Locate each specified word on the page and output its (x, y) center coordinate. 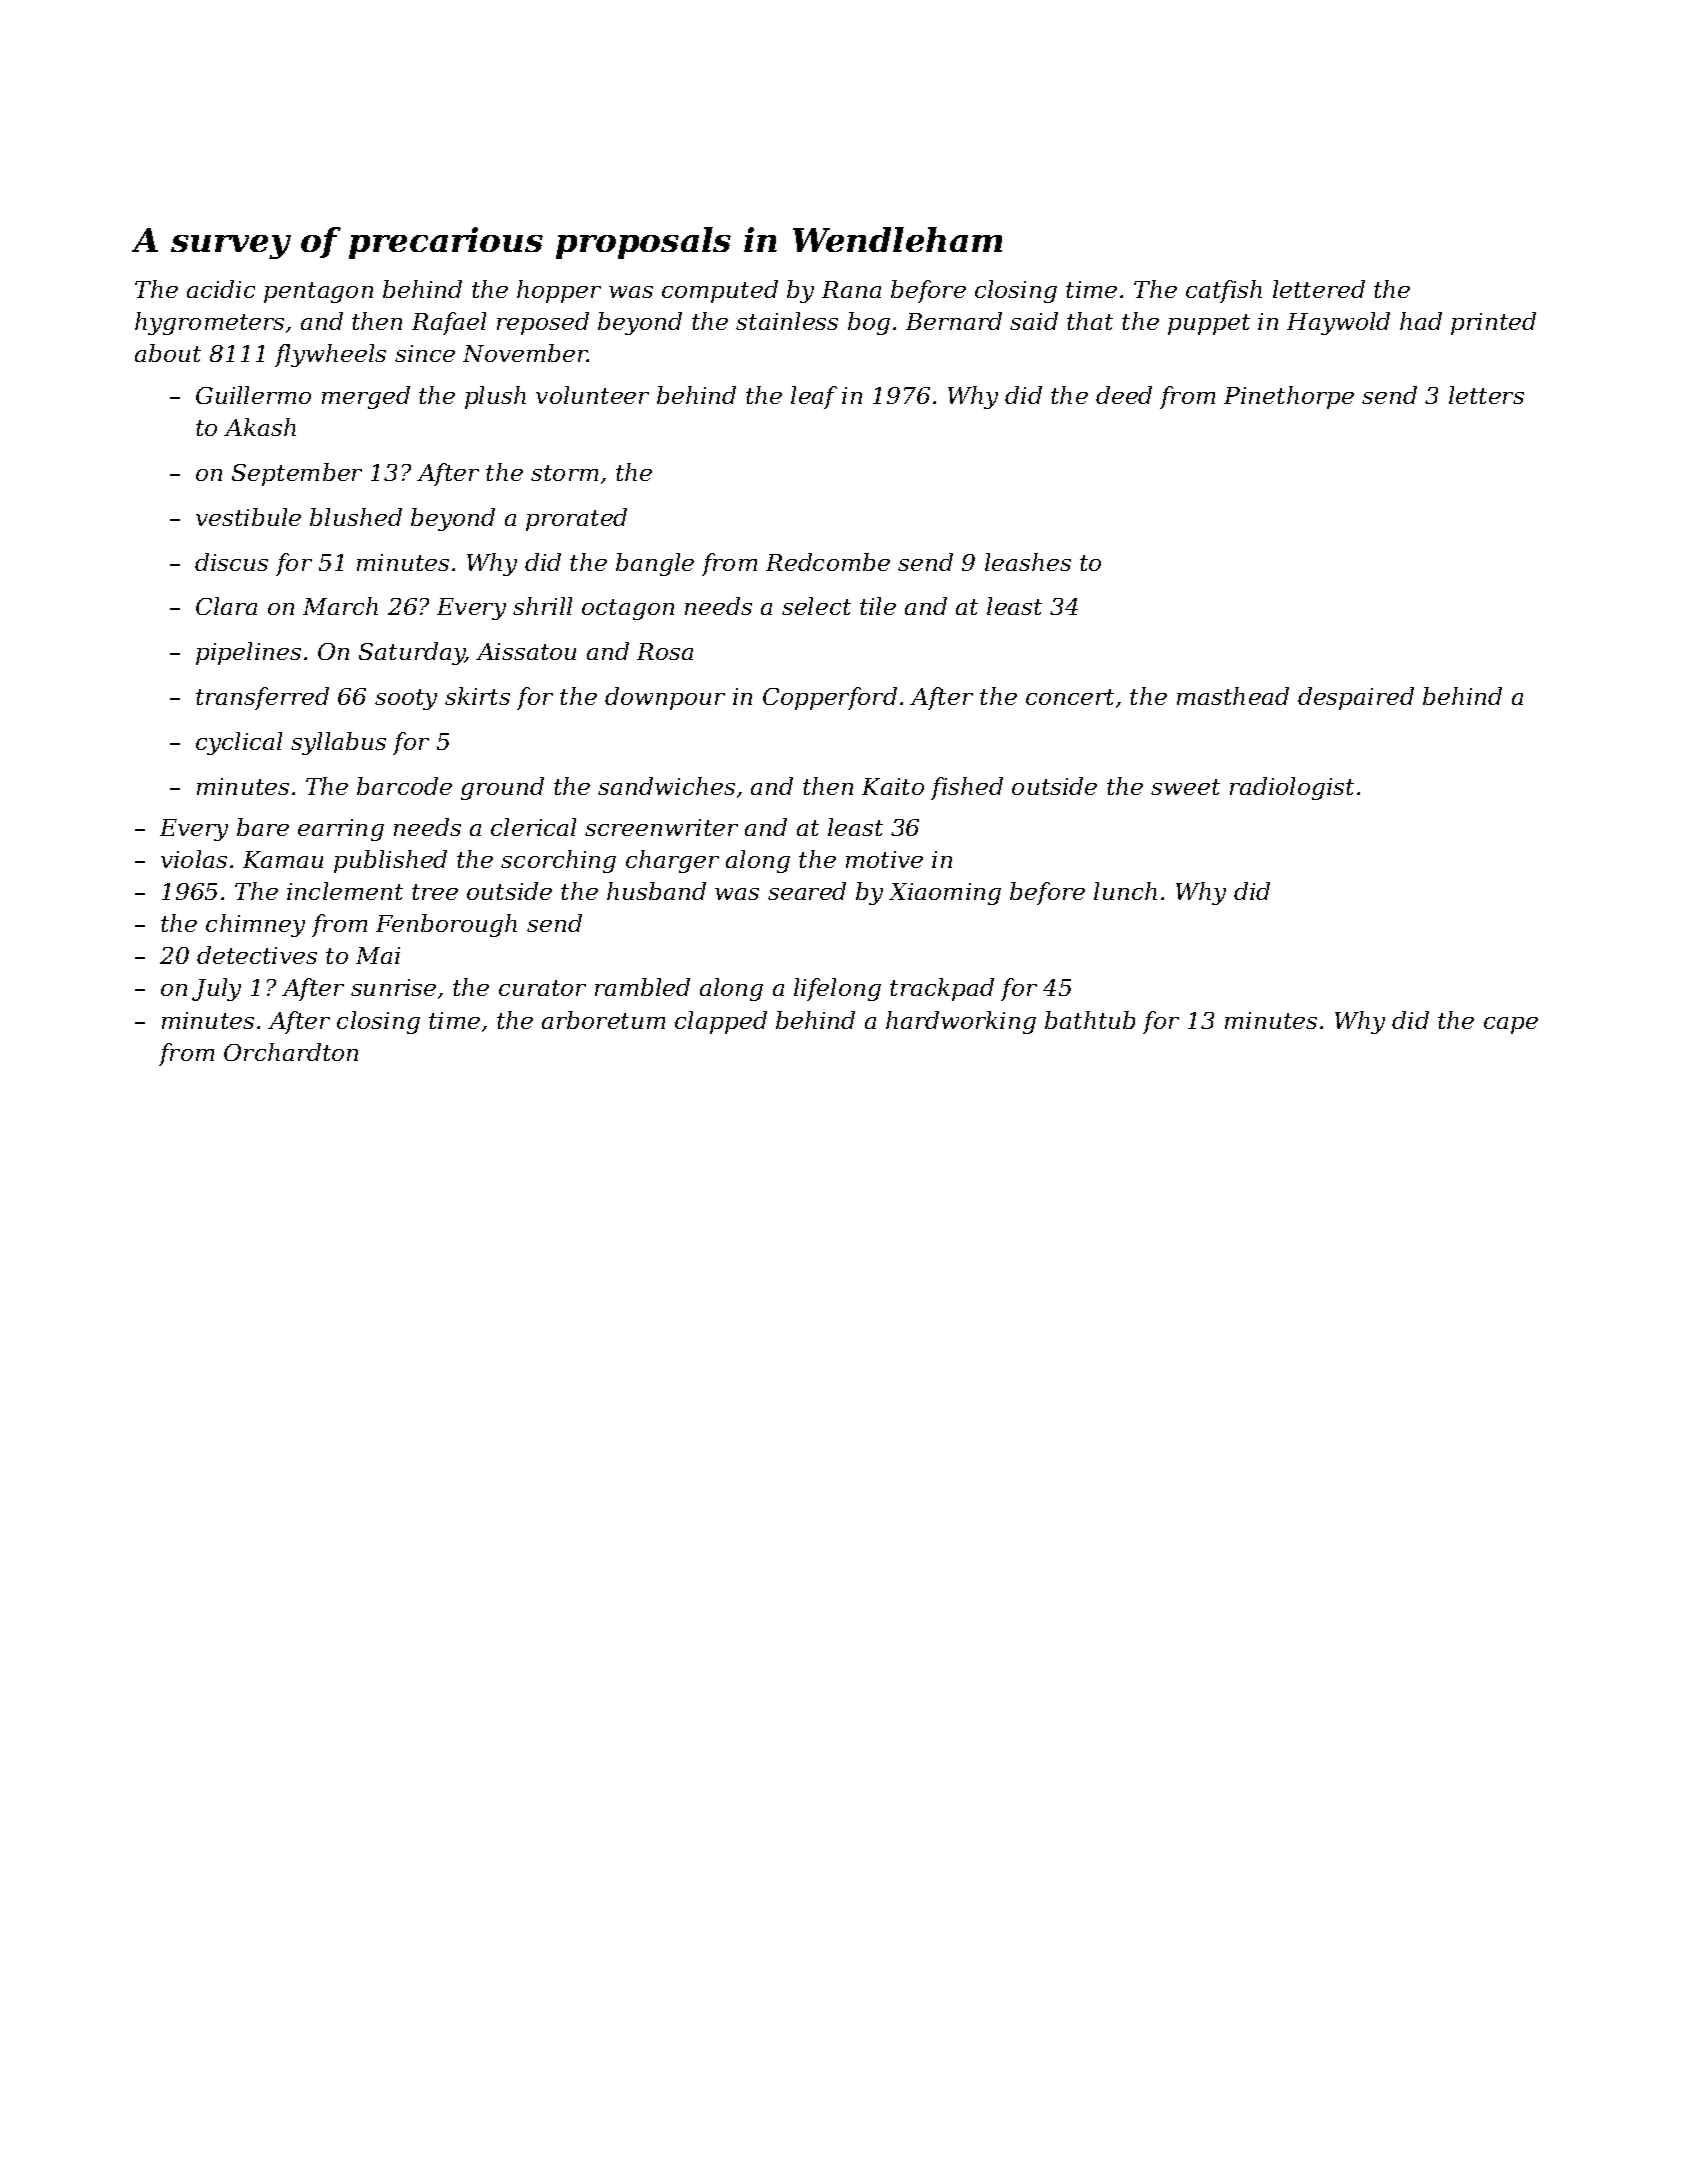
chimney (255, 925)
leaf (814, 397)
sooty (406, 699)
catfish (1224, 291)
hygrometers (209, 323)
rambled (642, 987)
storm (564, 473)
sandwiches (666, 786)
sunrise (393, 987)
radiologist (1292, 788)
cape (1511, 1025)
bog (869, 323)
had (1421, 321)
